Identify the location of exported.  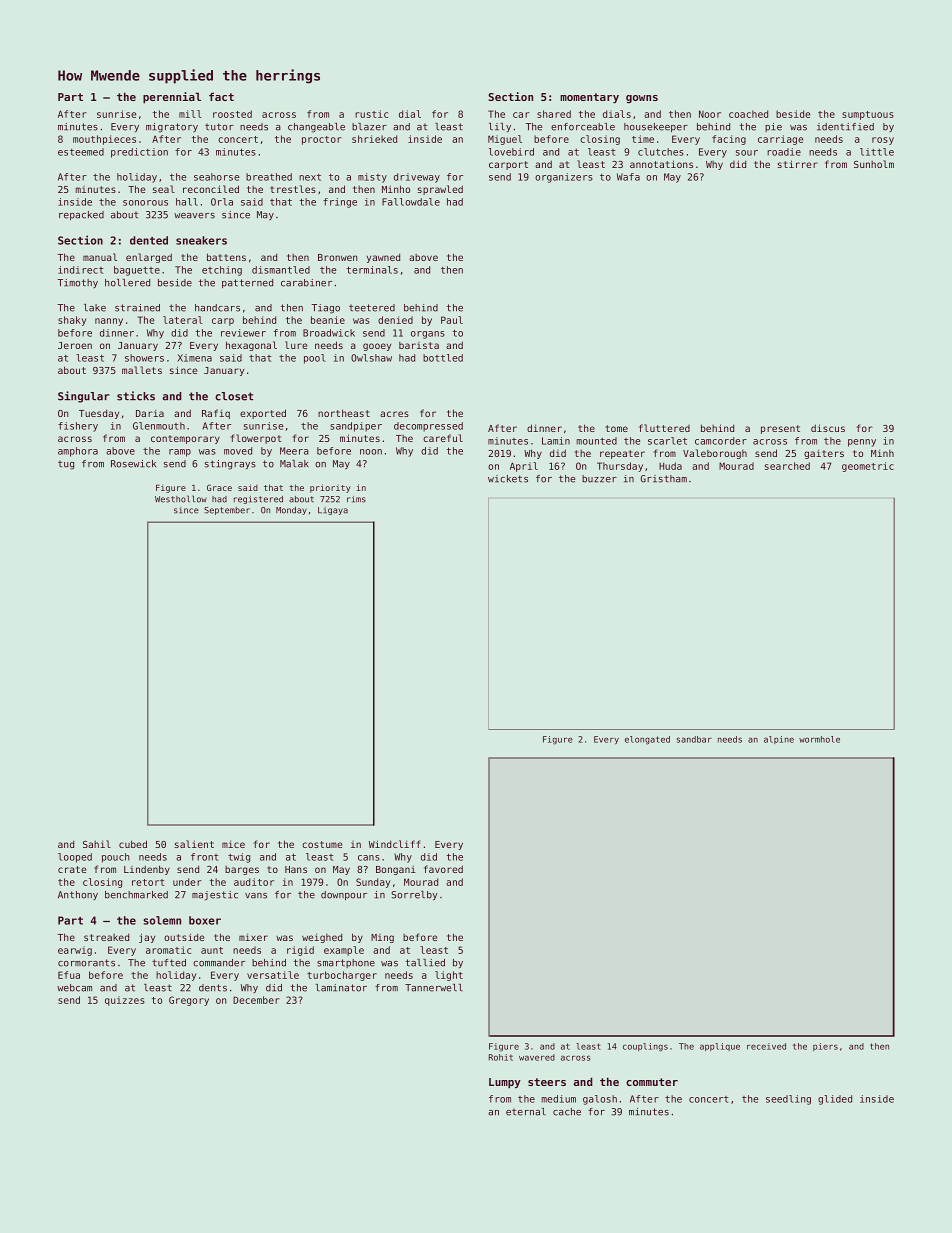
(263, 414).
